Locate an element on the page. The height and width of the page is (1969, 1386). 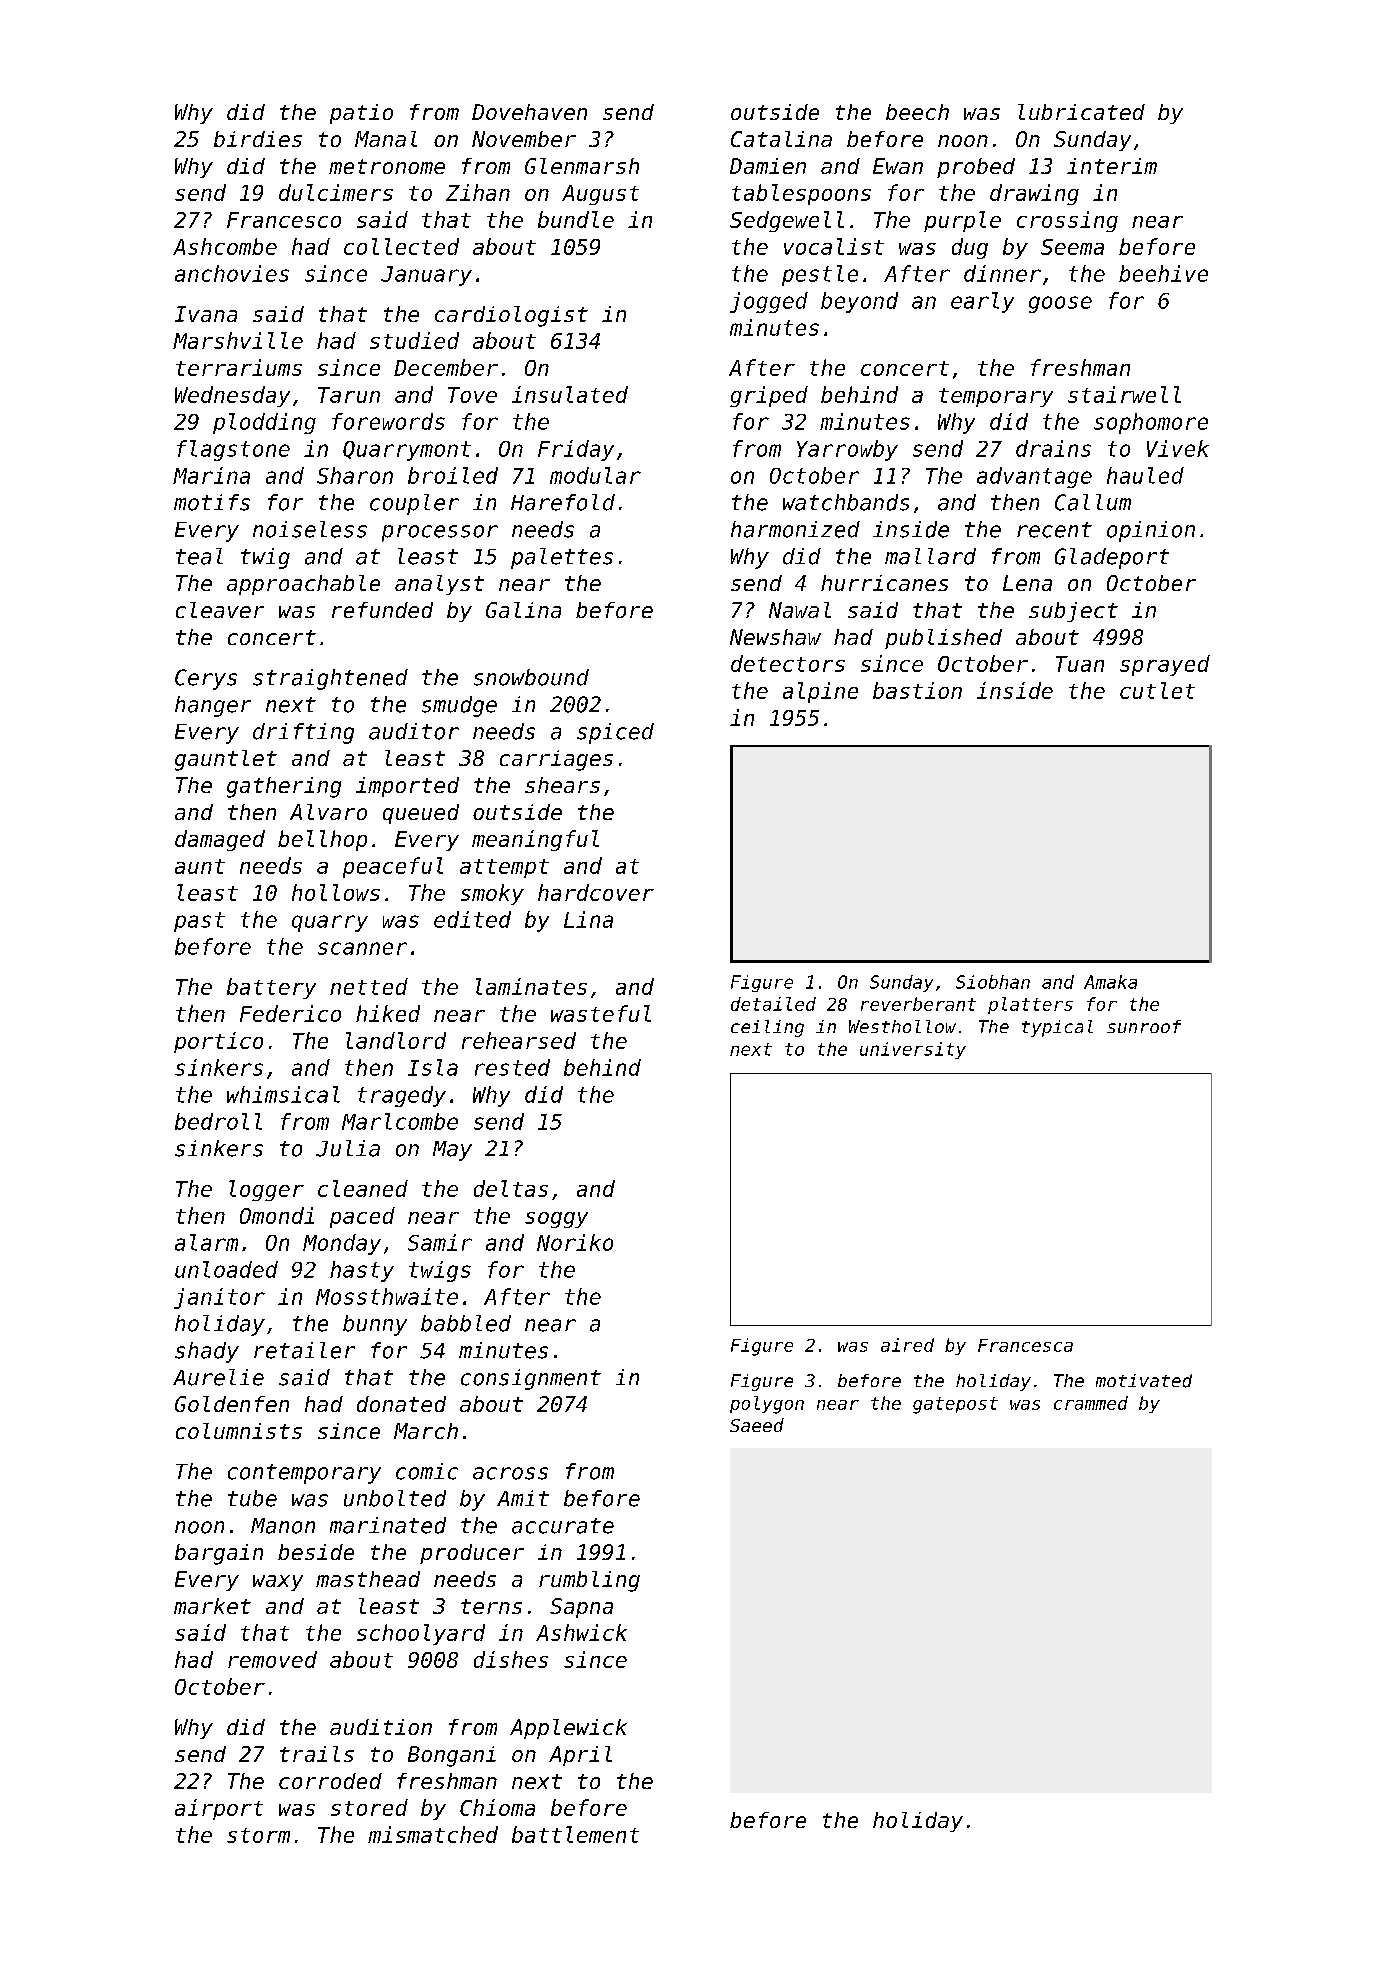
Mossthwaite is located at coordinates (387, 1296).
